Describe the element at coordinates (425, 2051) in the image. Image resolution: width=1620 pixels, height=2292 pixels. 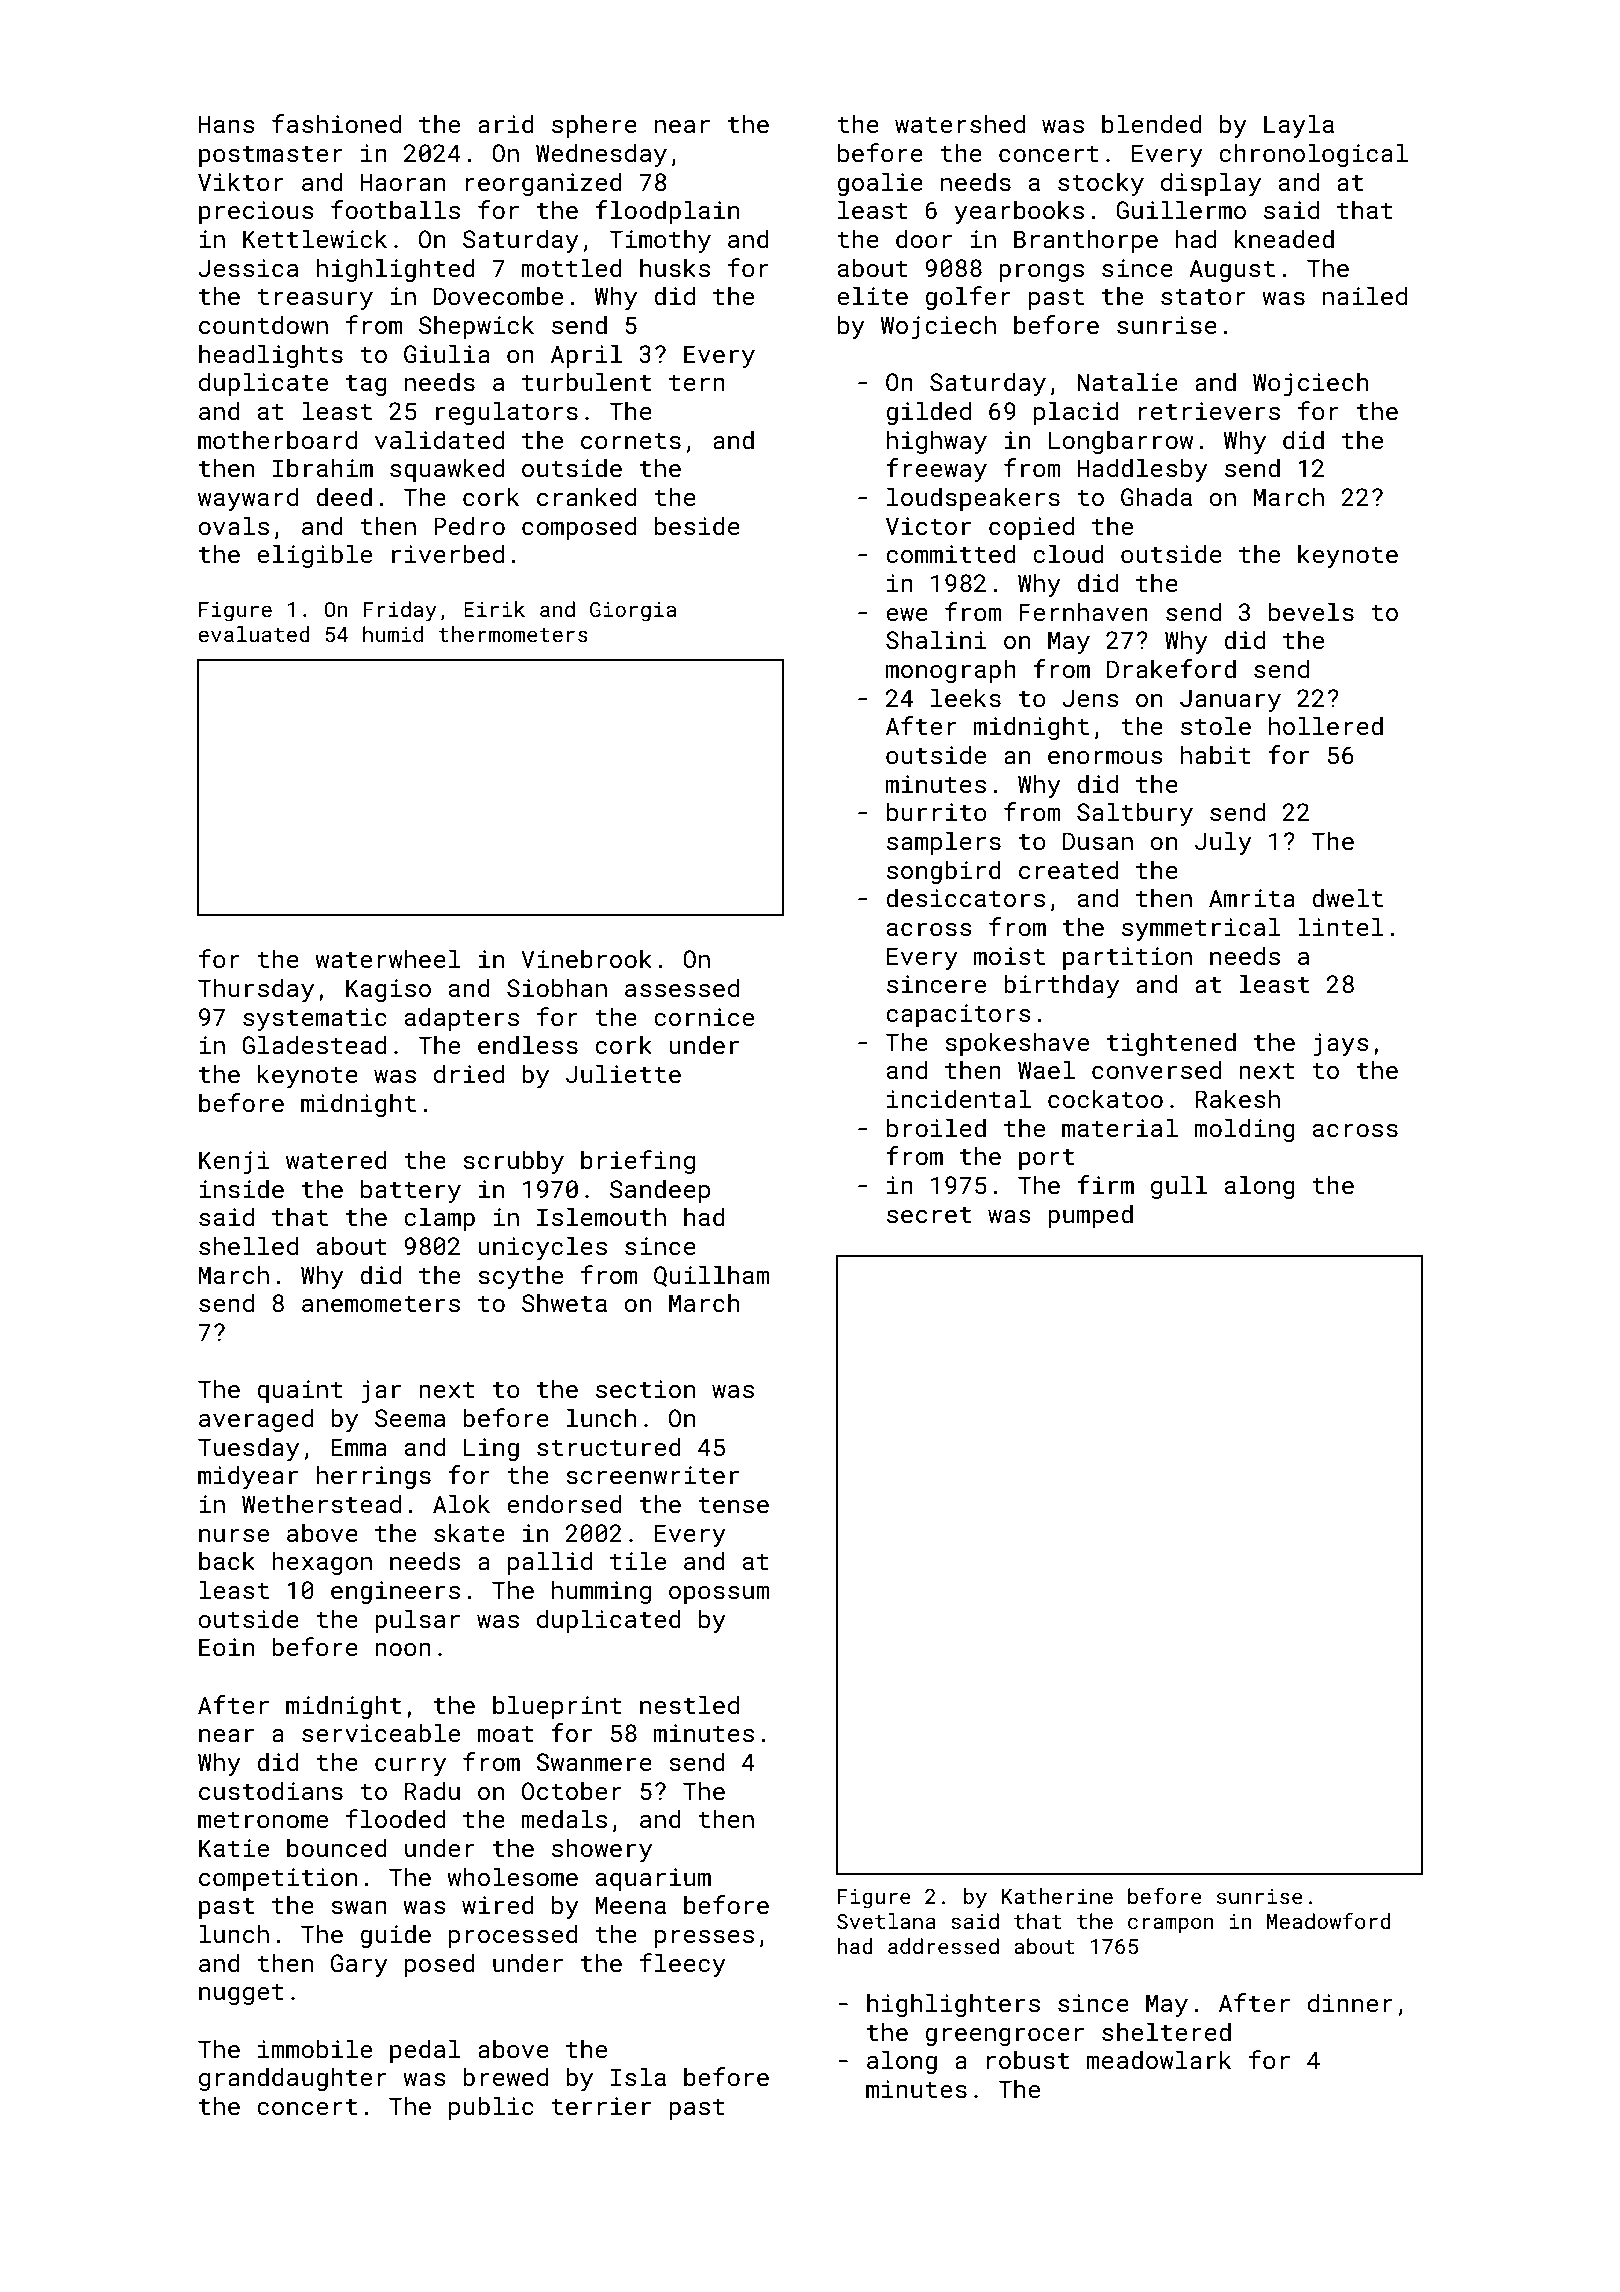
I see `pedal` at that location.
